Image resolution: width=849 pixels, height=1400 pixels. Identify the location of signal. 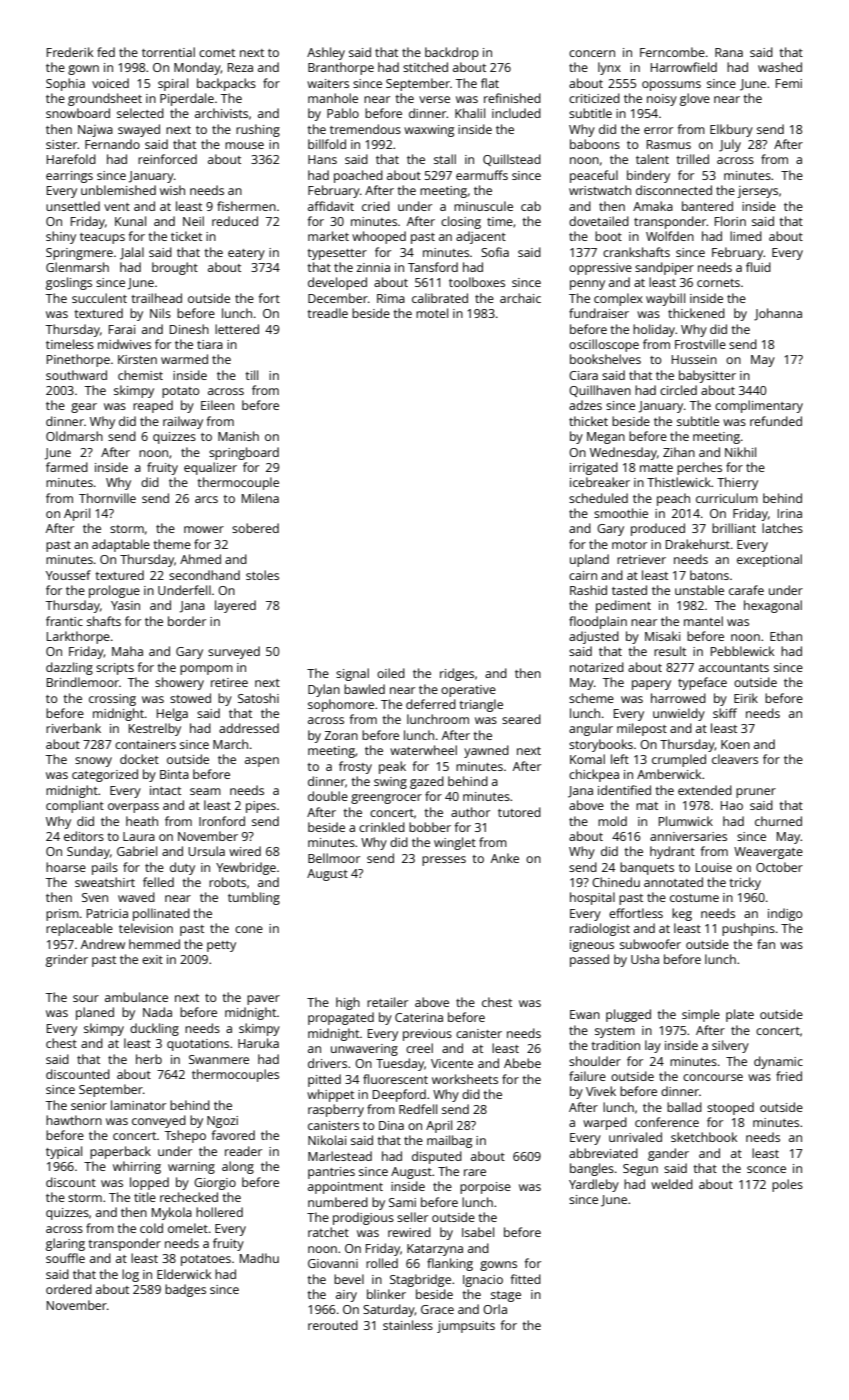
(352, 674).
